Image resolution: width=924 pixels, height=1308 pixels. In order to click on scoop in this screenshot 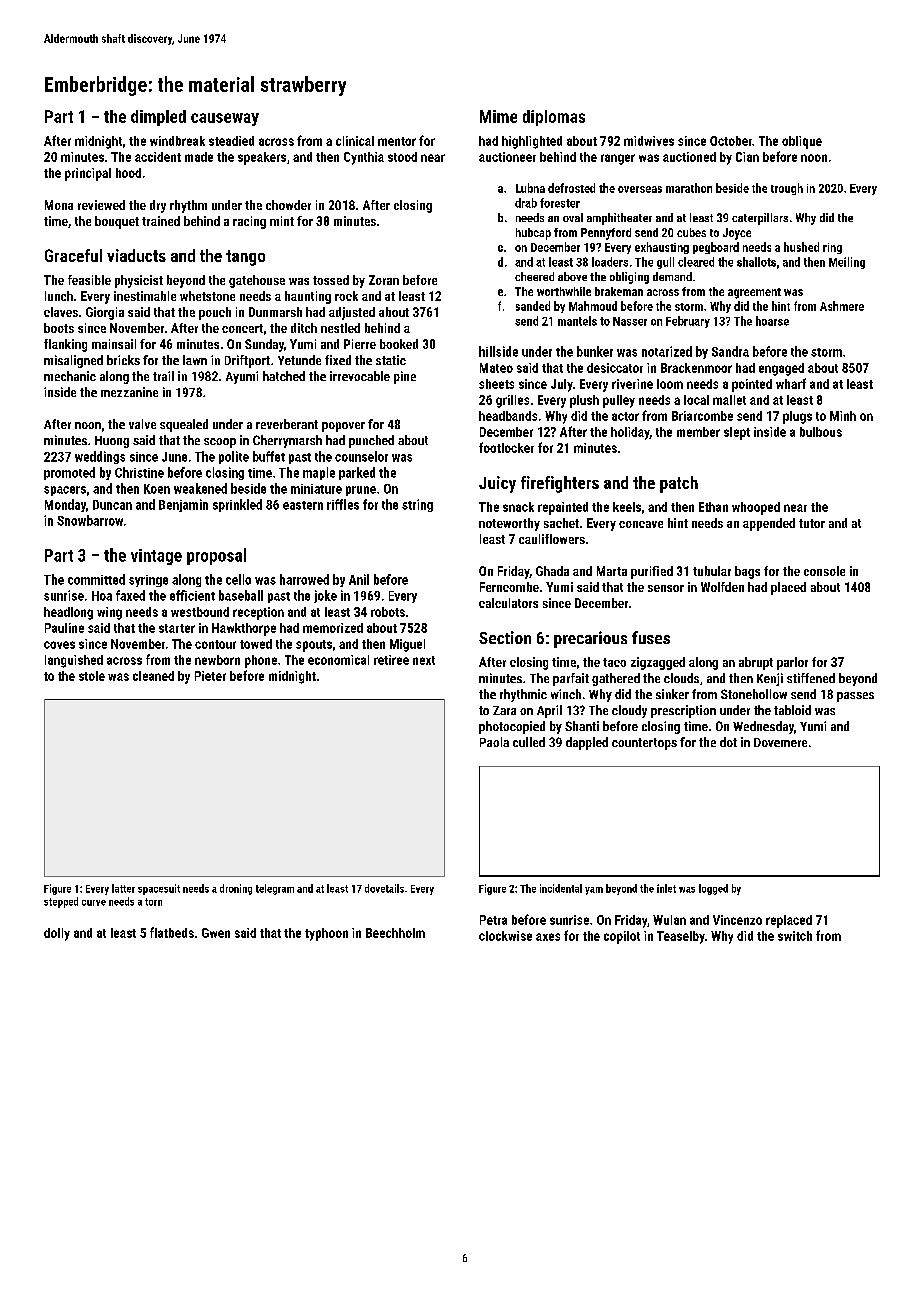, I will do `click(220, 443)`.
